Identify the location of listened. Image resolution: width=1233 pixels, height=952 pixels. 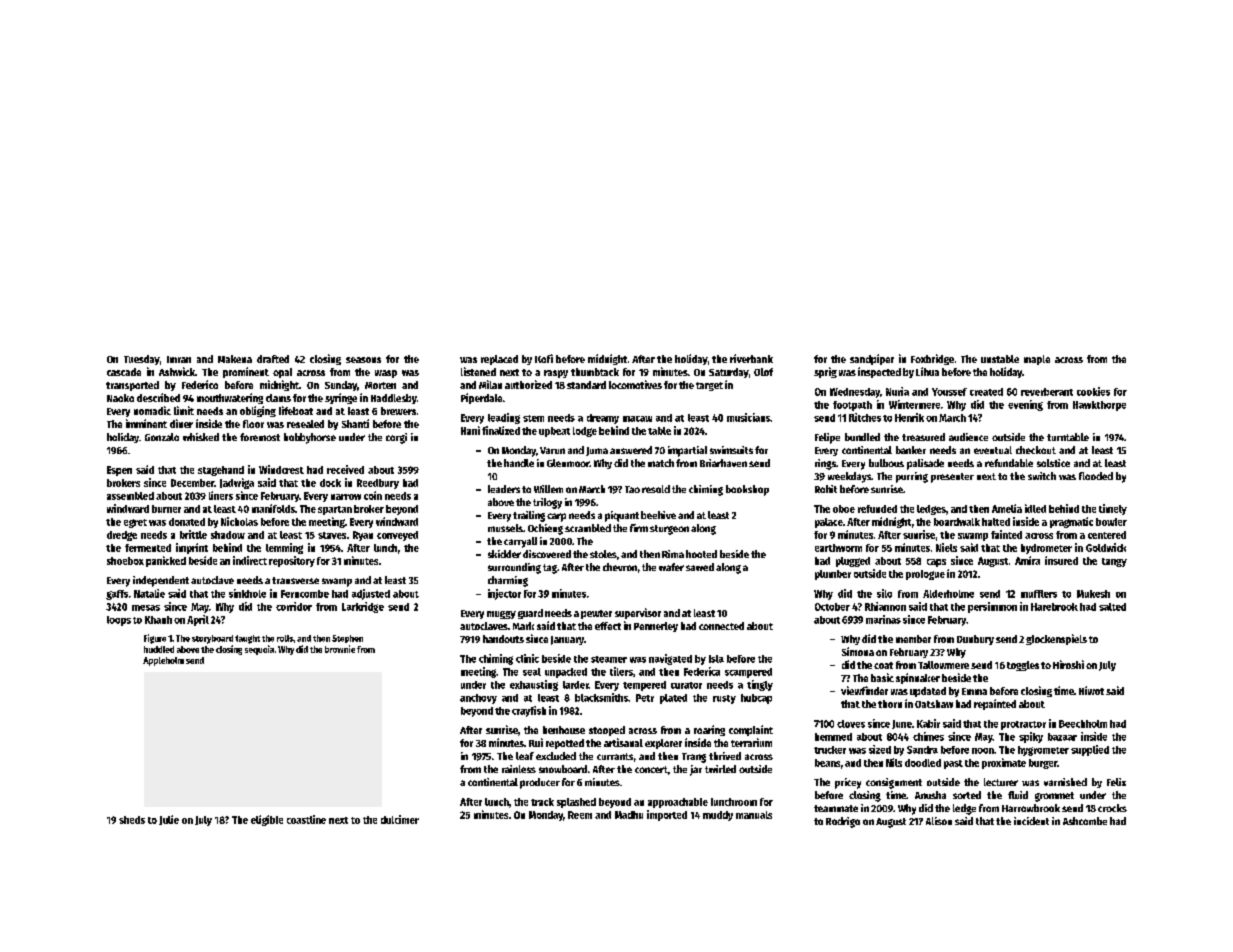
(478, 371).
